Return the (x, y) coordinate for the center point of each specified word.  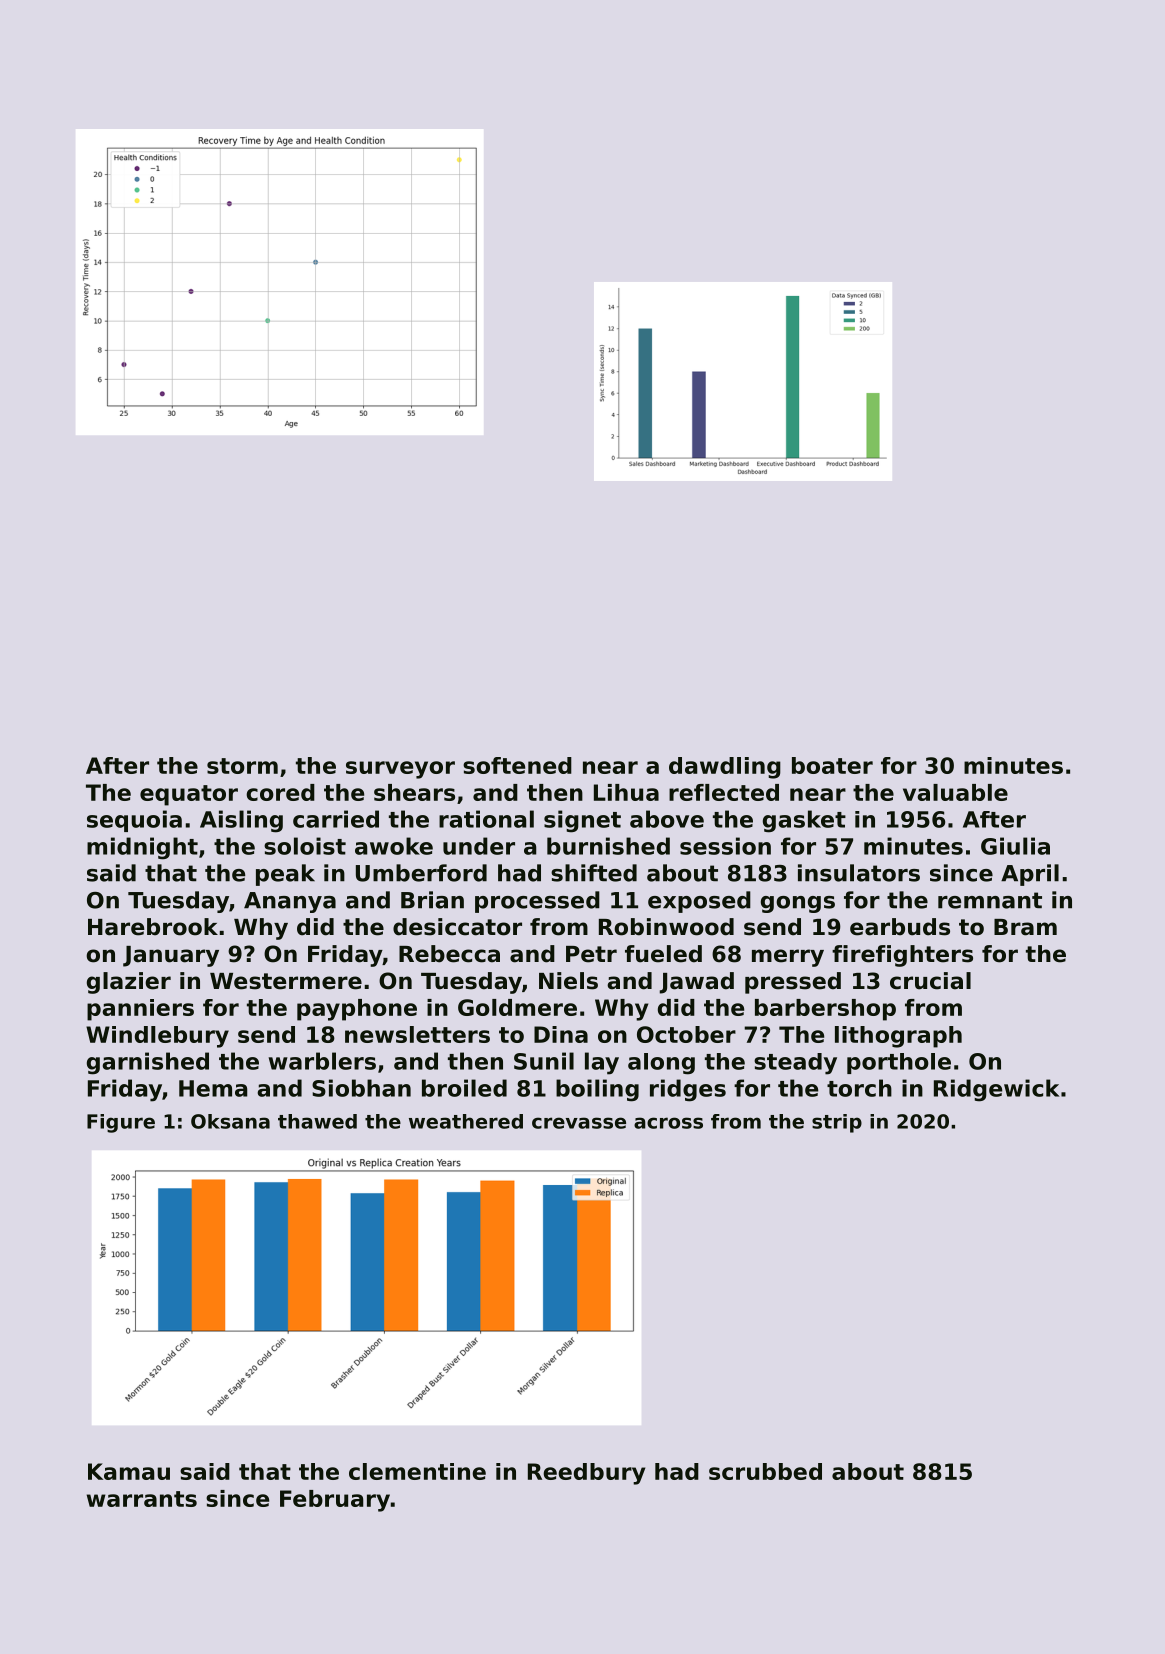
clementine (417, 1471)
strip (837, 1123)
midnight (142, 848)
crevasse (579, 1123)
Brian (432, 900)
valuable (955, 792)
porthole (899, 1063)
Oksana (230, 1121)
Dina (561, 1034)
